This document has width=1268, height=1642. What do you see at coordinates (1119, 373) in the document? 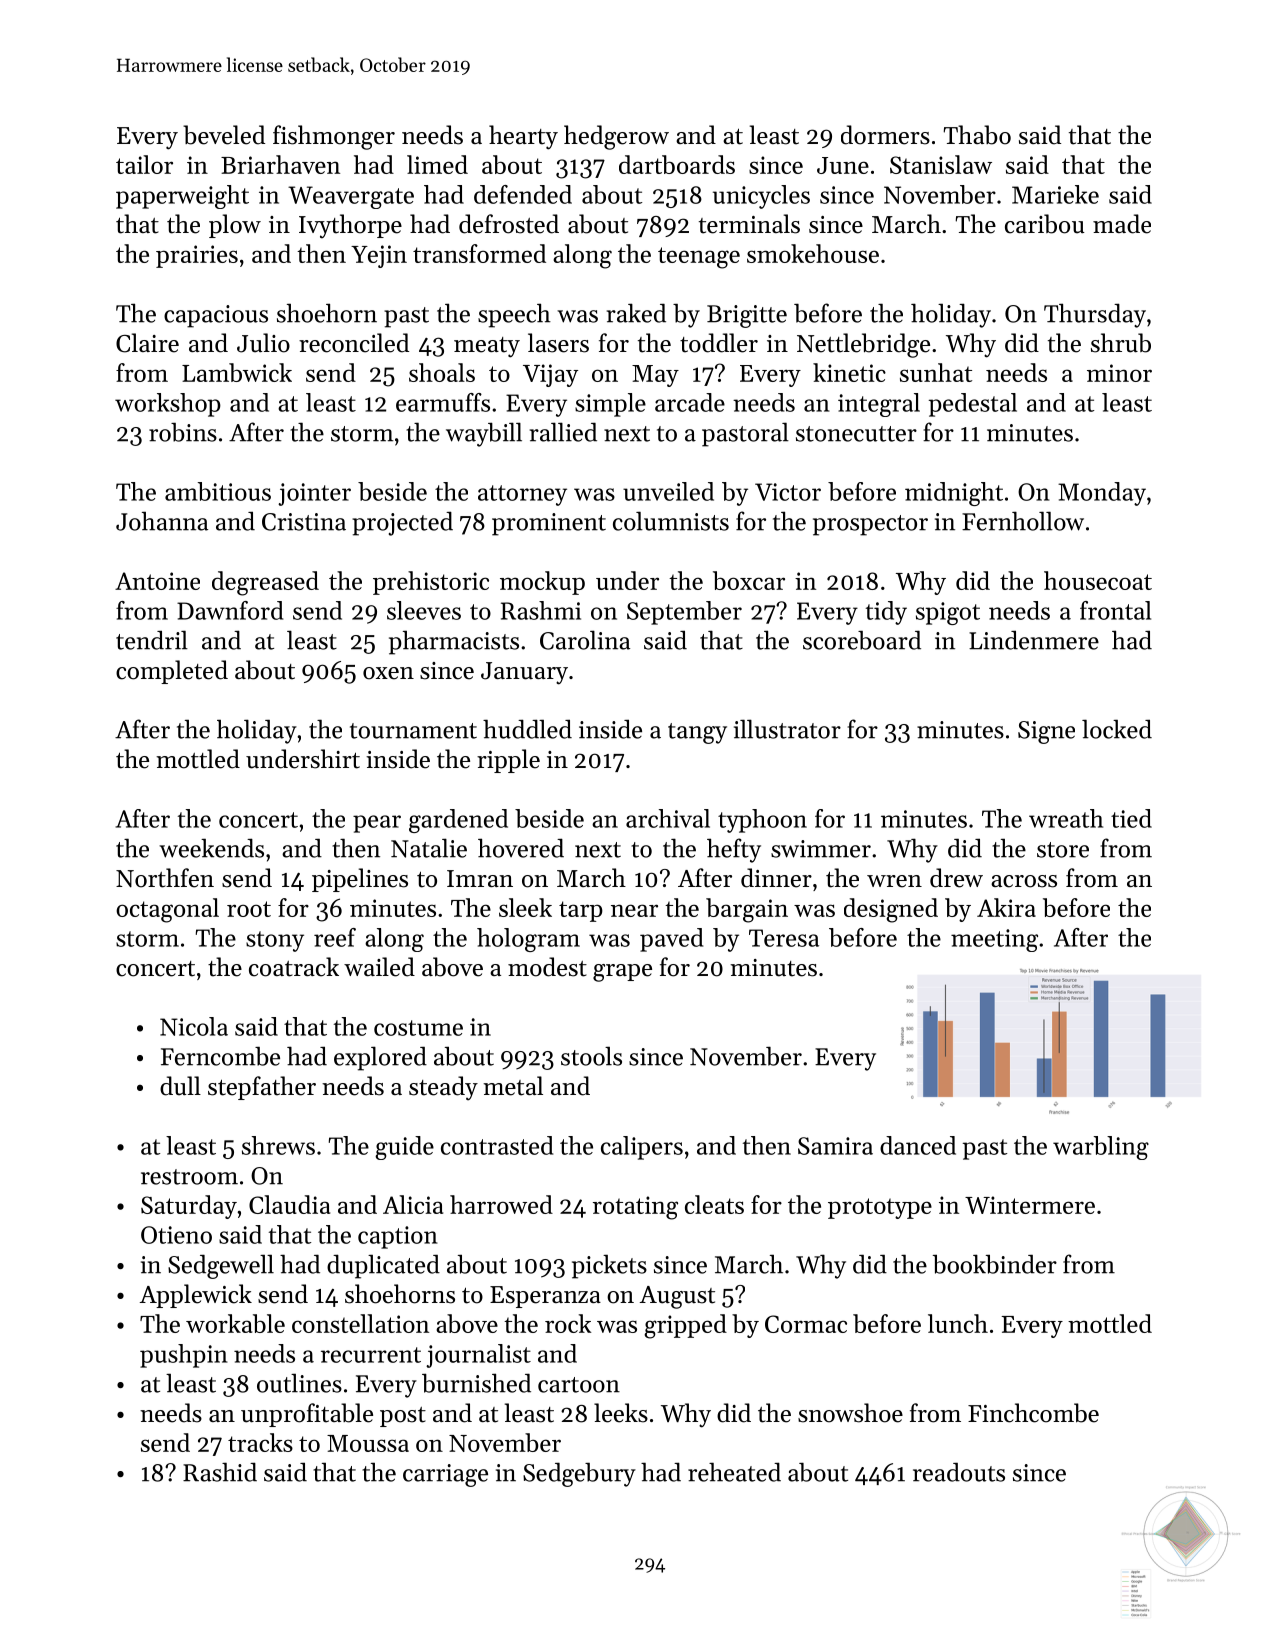
I see `minor` at bounding box center [1119, 373].
